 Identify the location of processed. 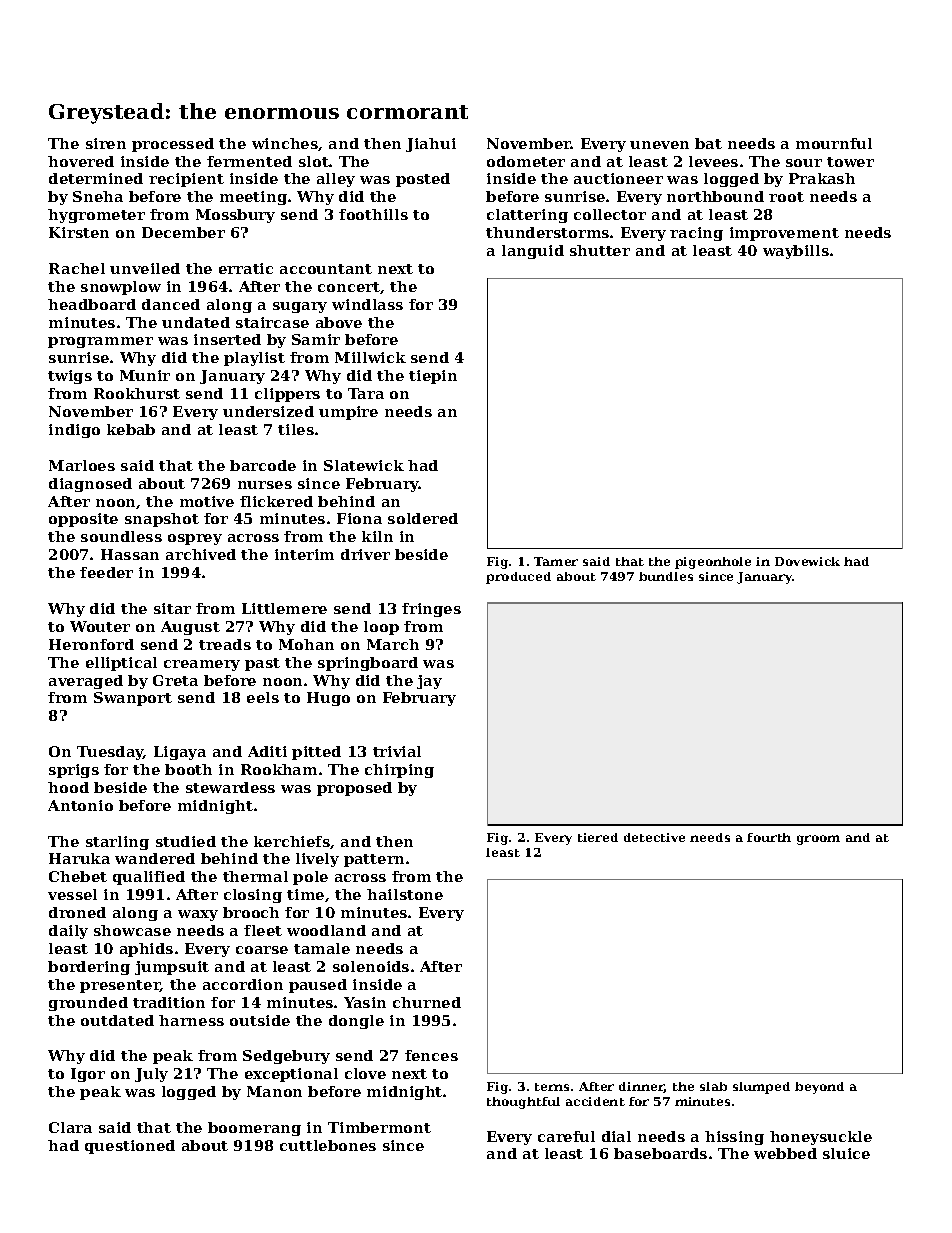
(173, 145).
